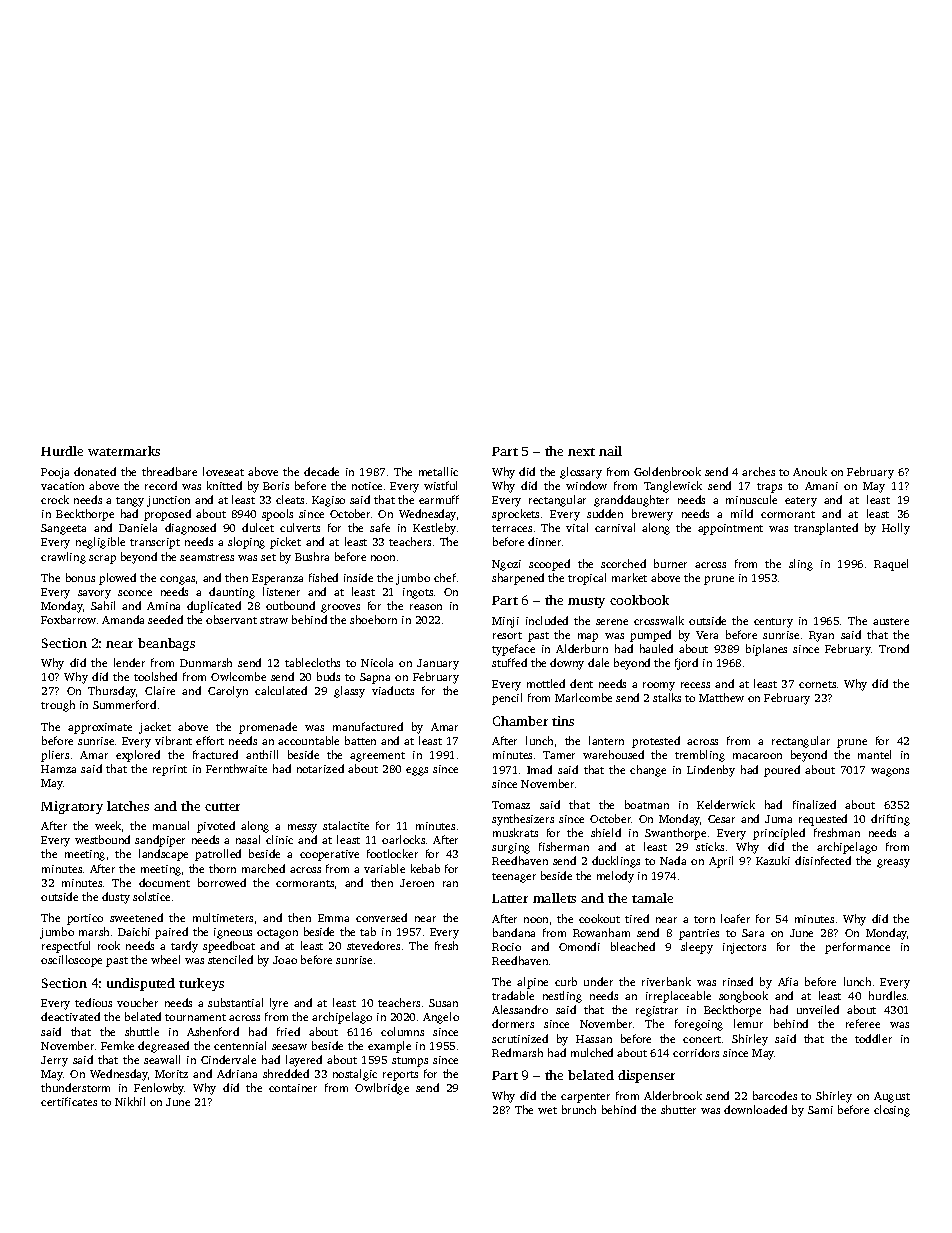  I want to click on toddler, so click(873, 1038).
